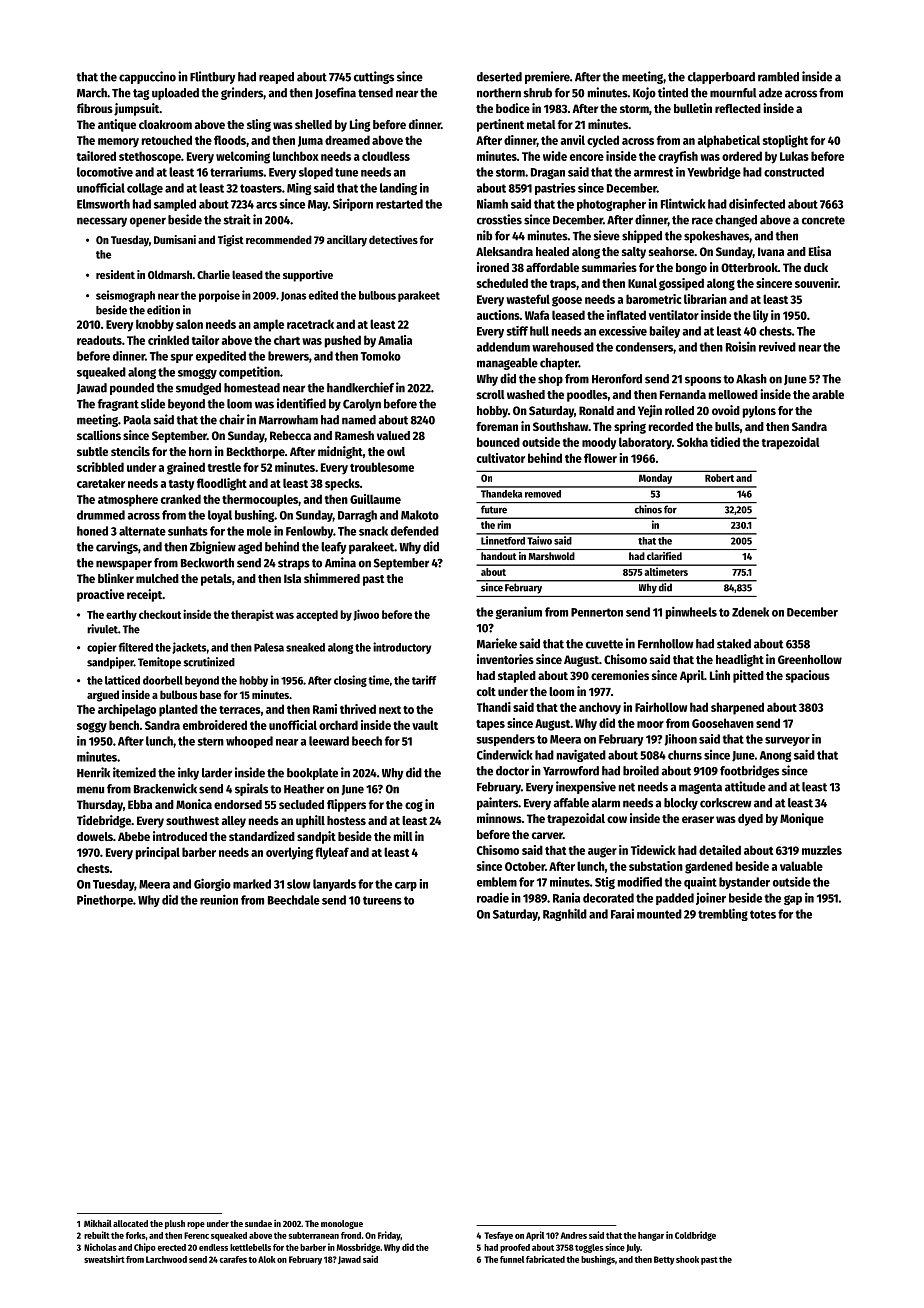  I want to click on rambled, so click(778, 77).
